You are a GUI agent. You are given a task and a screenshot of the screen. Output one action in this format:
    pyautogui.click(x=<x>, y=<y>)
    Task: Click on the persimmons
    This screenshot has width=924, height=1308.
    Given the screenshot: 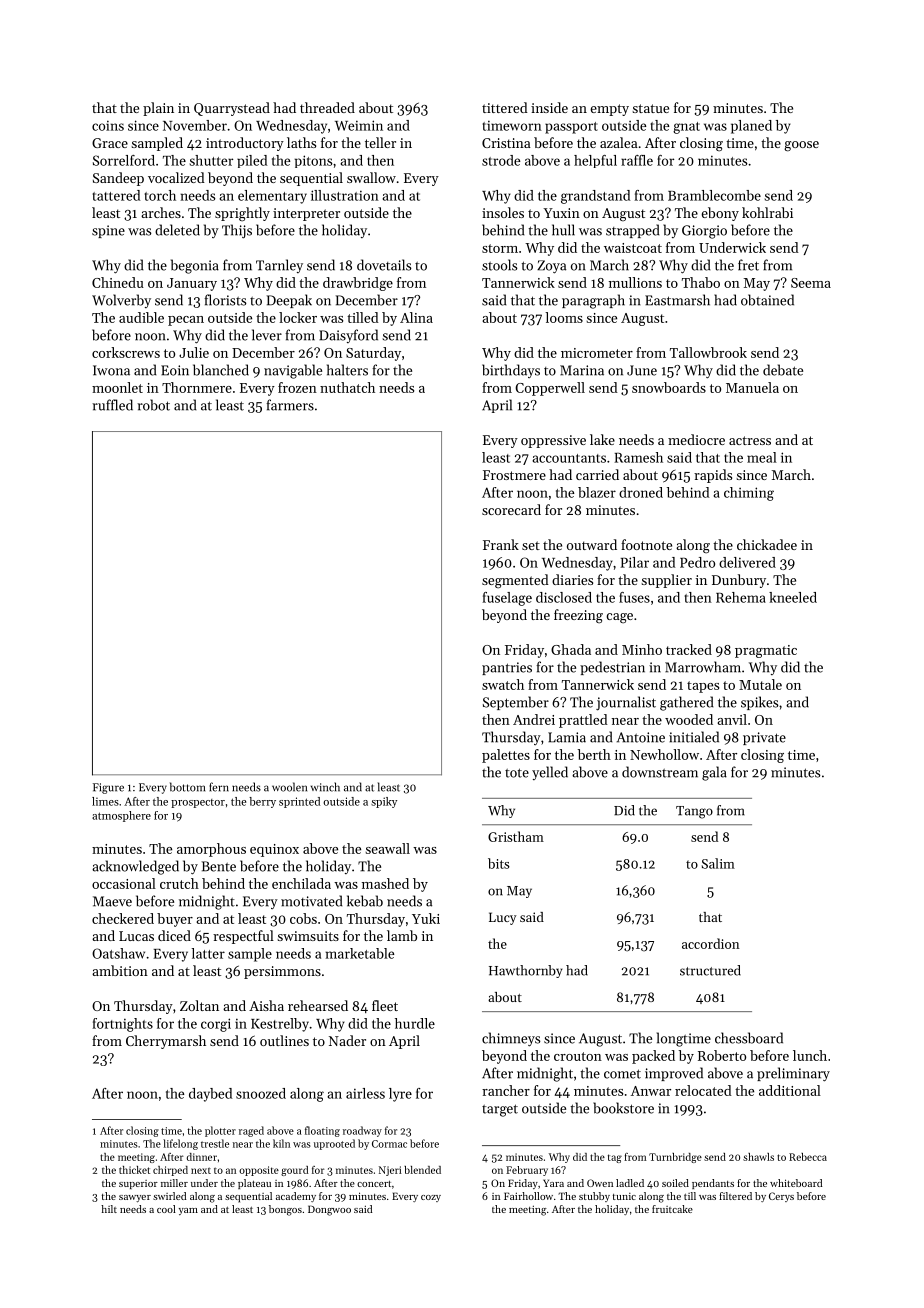 What is the action you would take?
    pyautogui.click(x=282, y=972)
